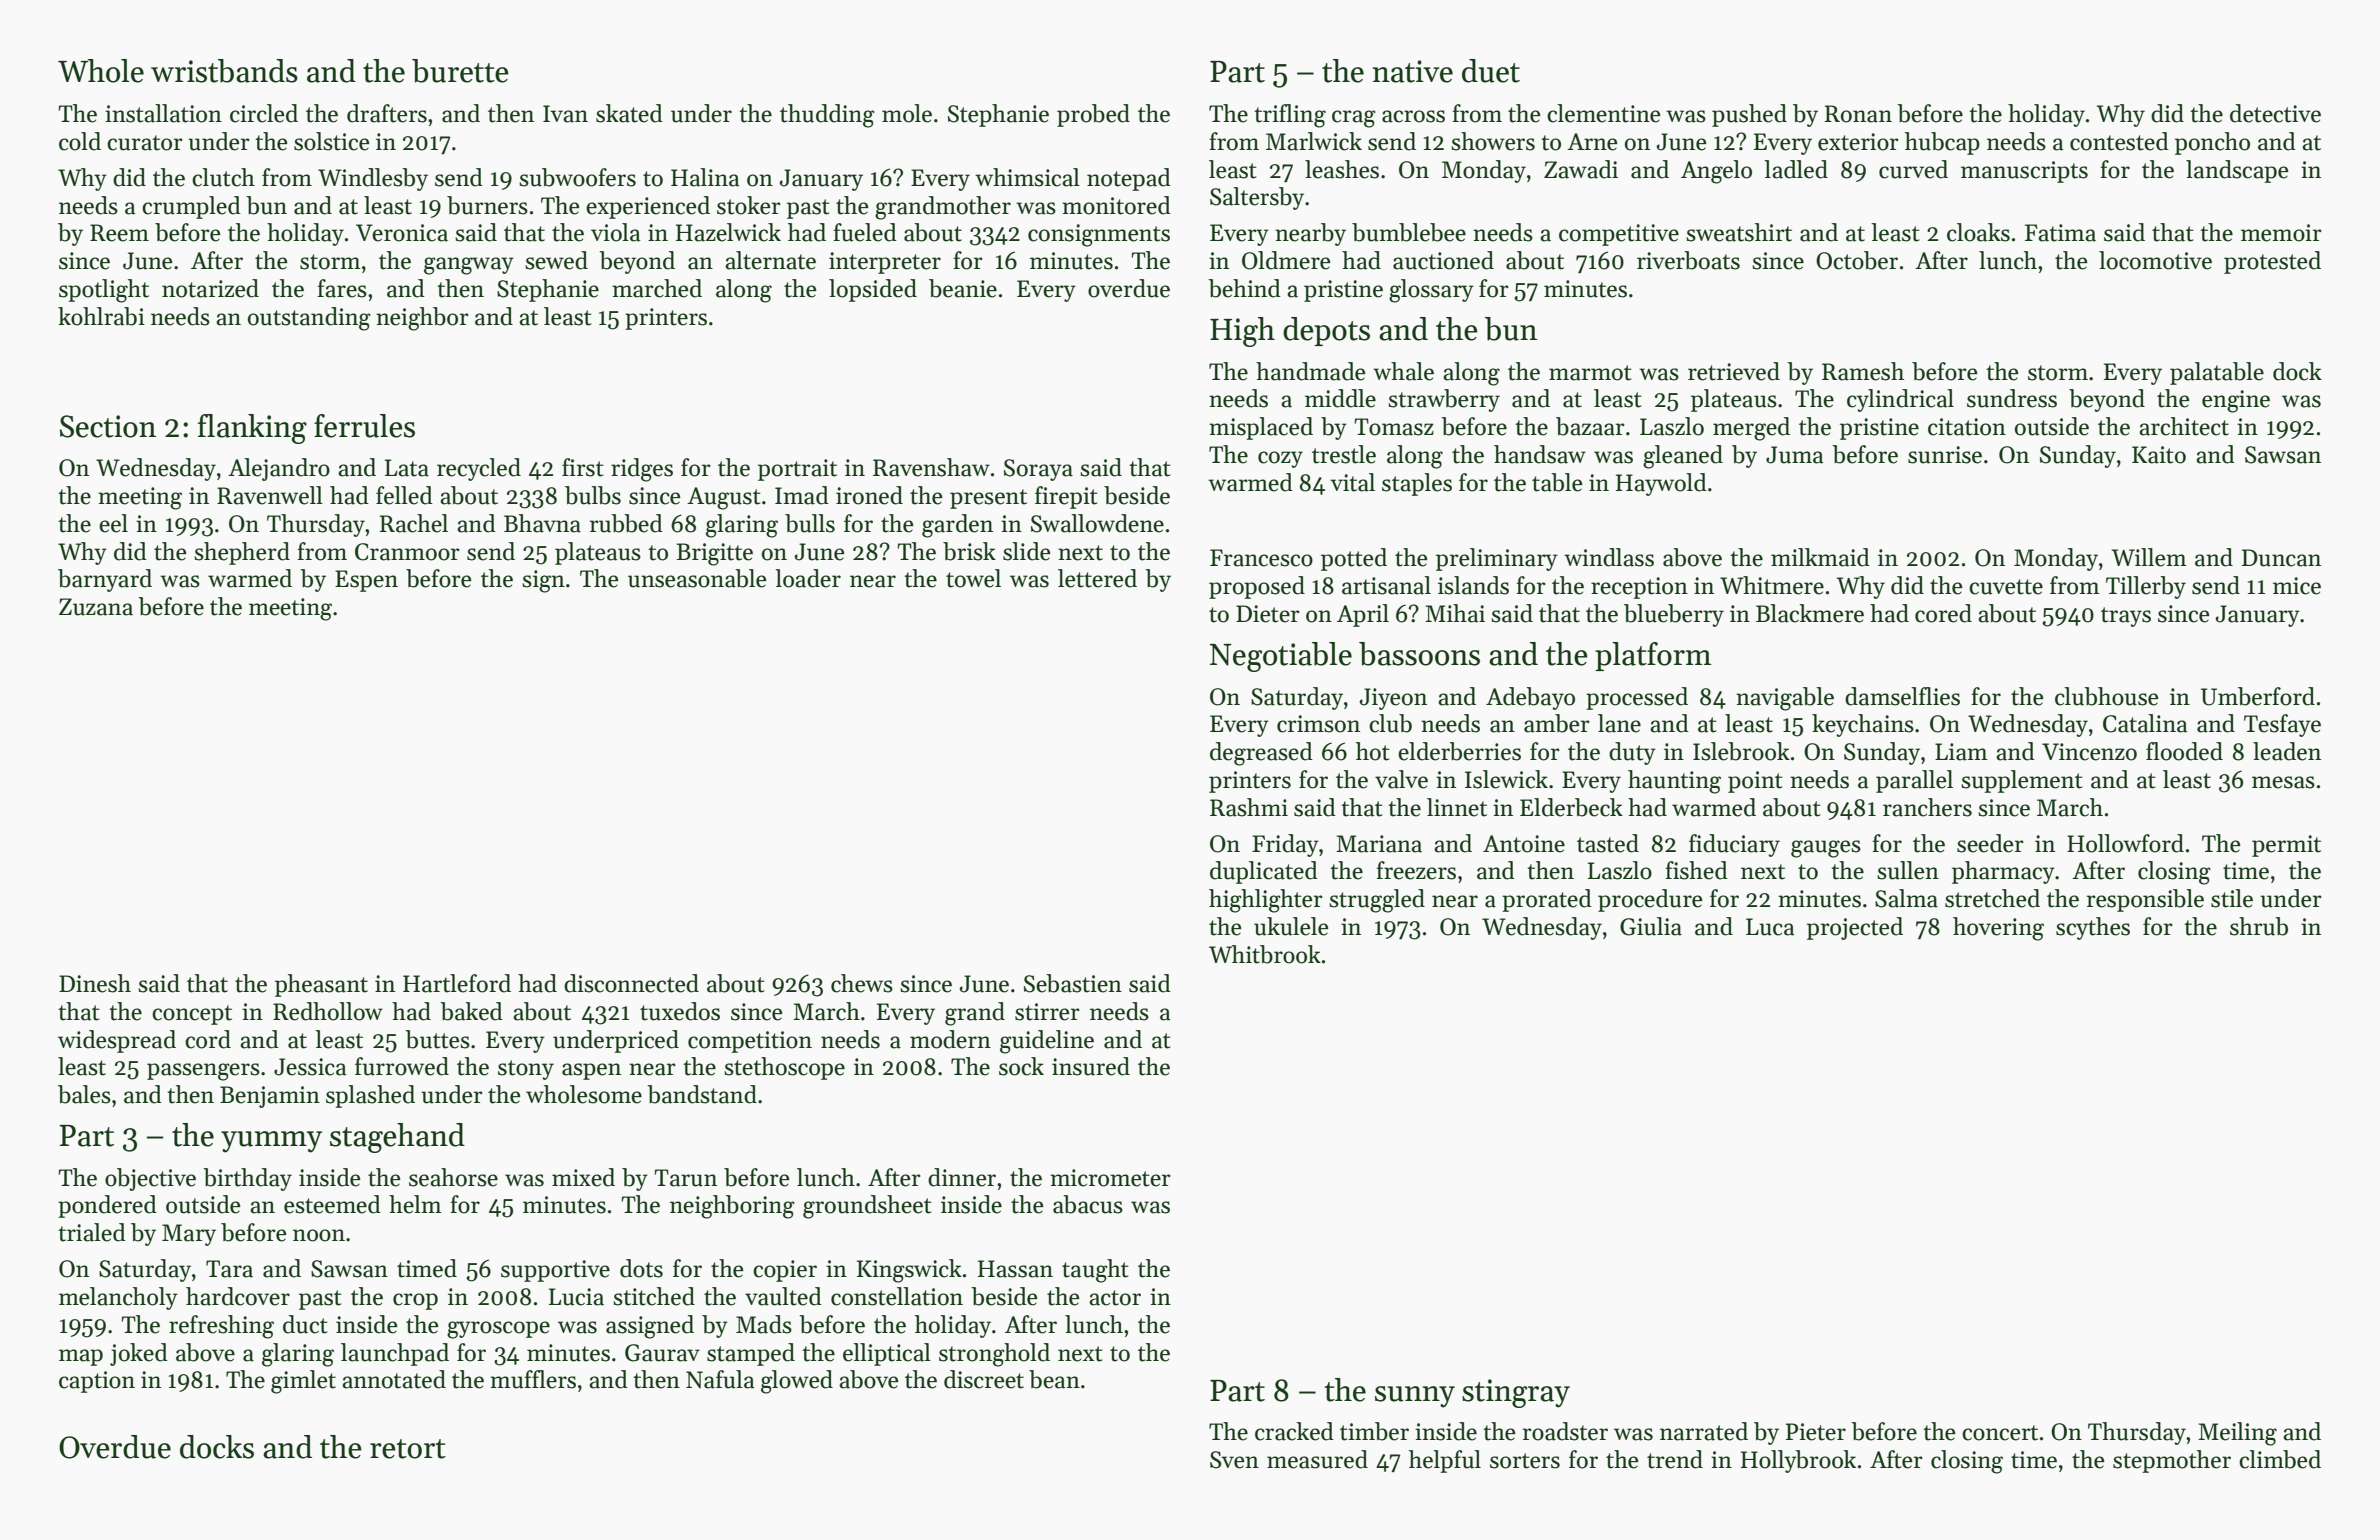 Image resolution: width=2380 pixels, height=1540 pixels. Describe the element at coordinates (457, 983) in the page. I see `Hartleford` at that location.
